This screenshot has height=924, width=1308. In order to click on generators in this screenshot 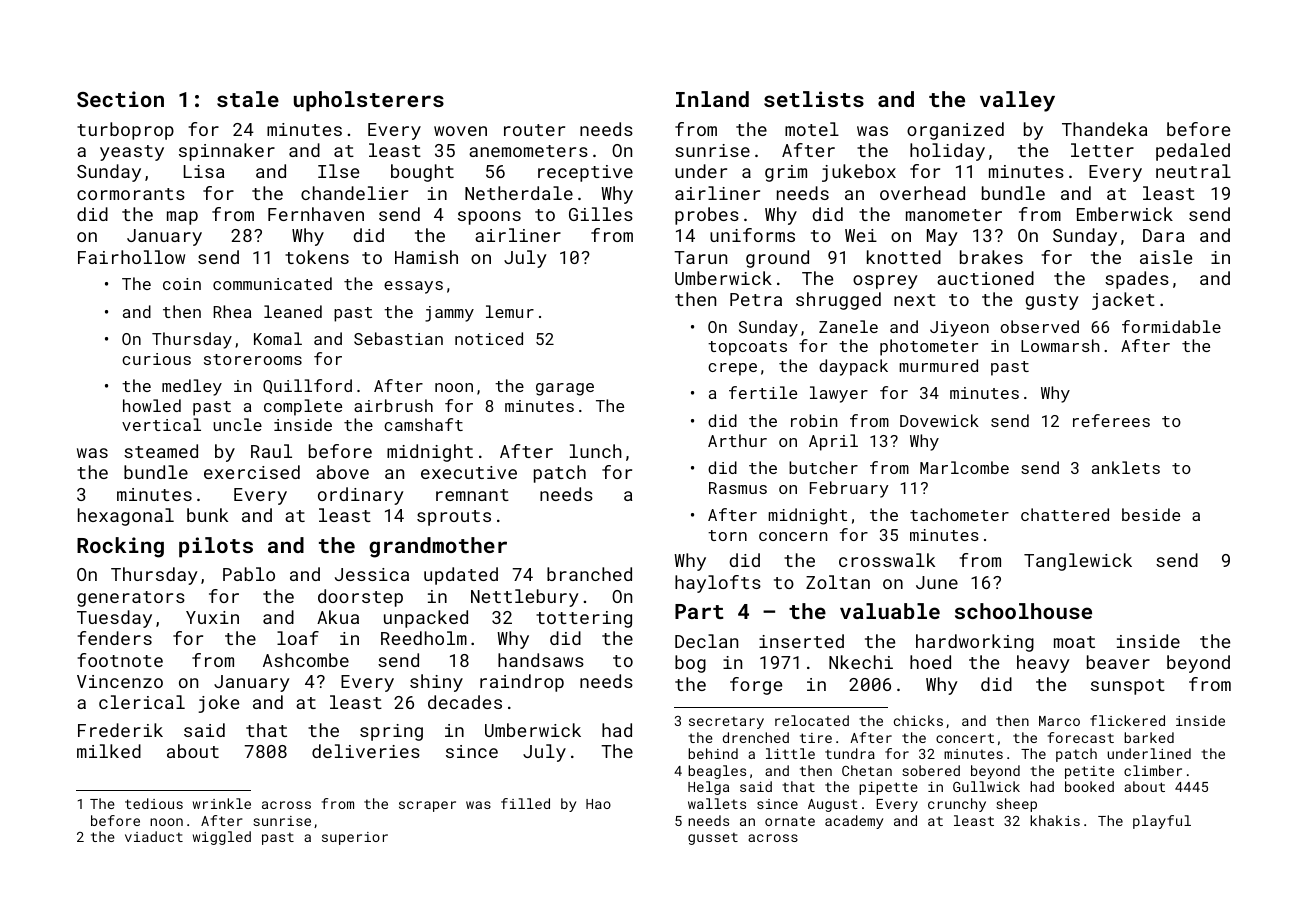, I will do `click(131, 599)`.
